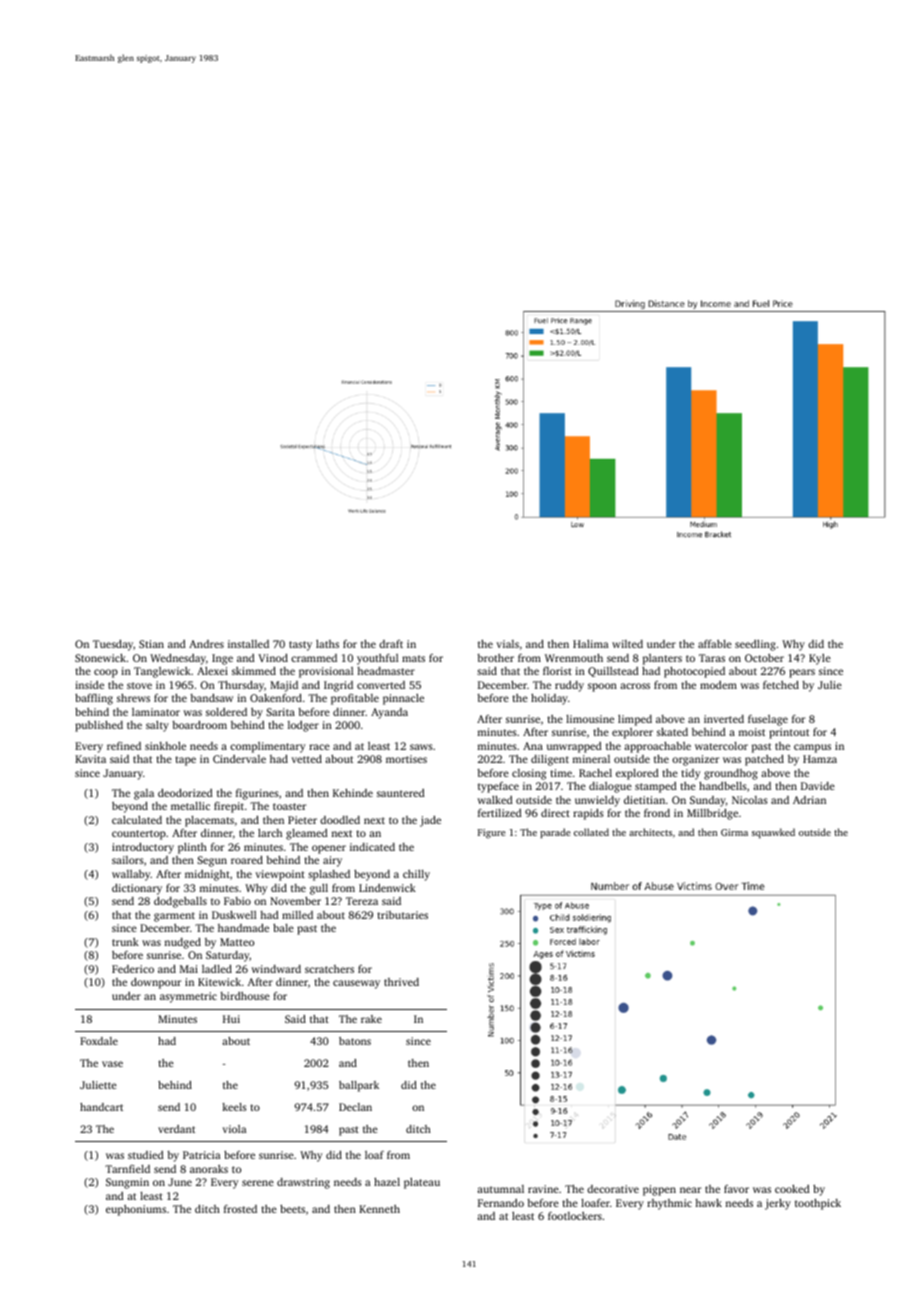 The width and height of the image is (924, 1308). Describe the element at coordinates (125, 942) in the image. I see `trunk` at that location.
